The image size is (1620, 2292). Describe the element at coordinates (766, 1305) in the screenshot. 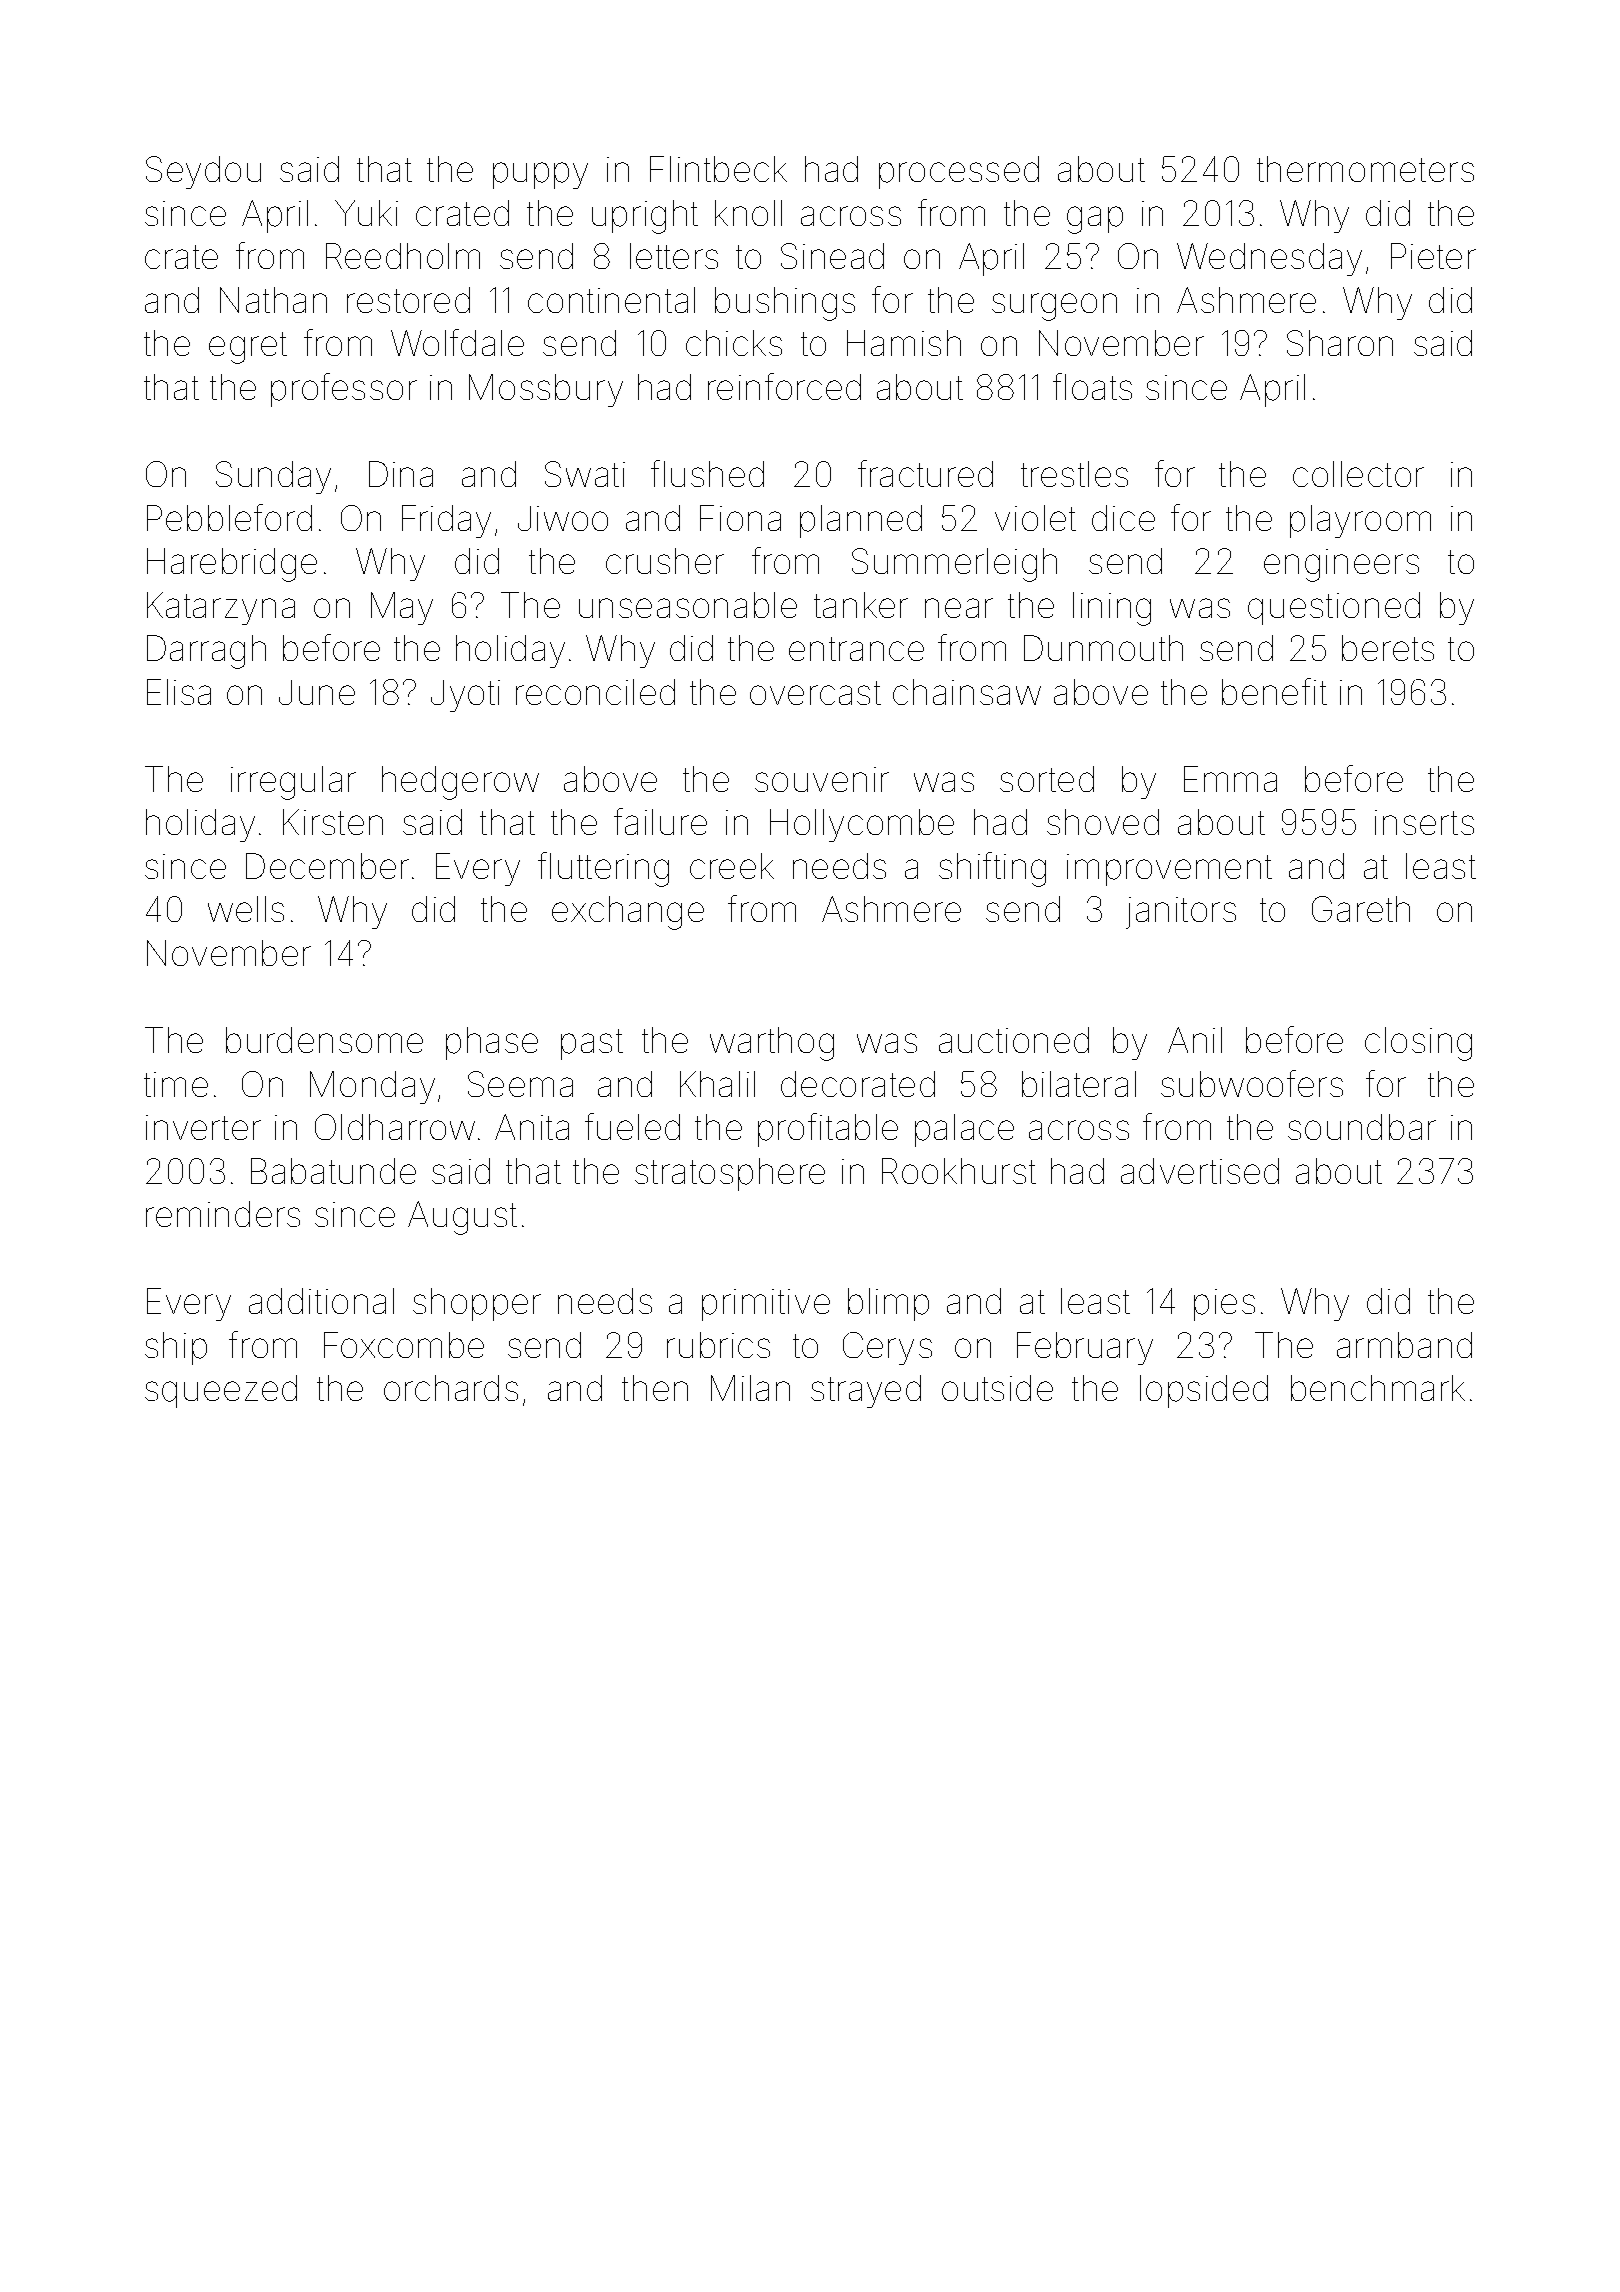

I see `primitive` at that location.
